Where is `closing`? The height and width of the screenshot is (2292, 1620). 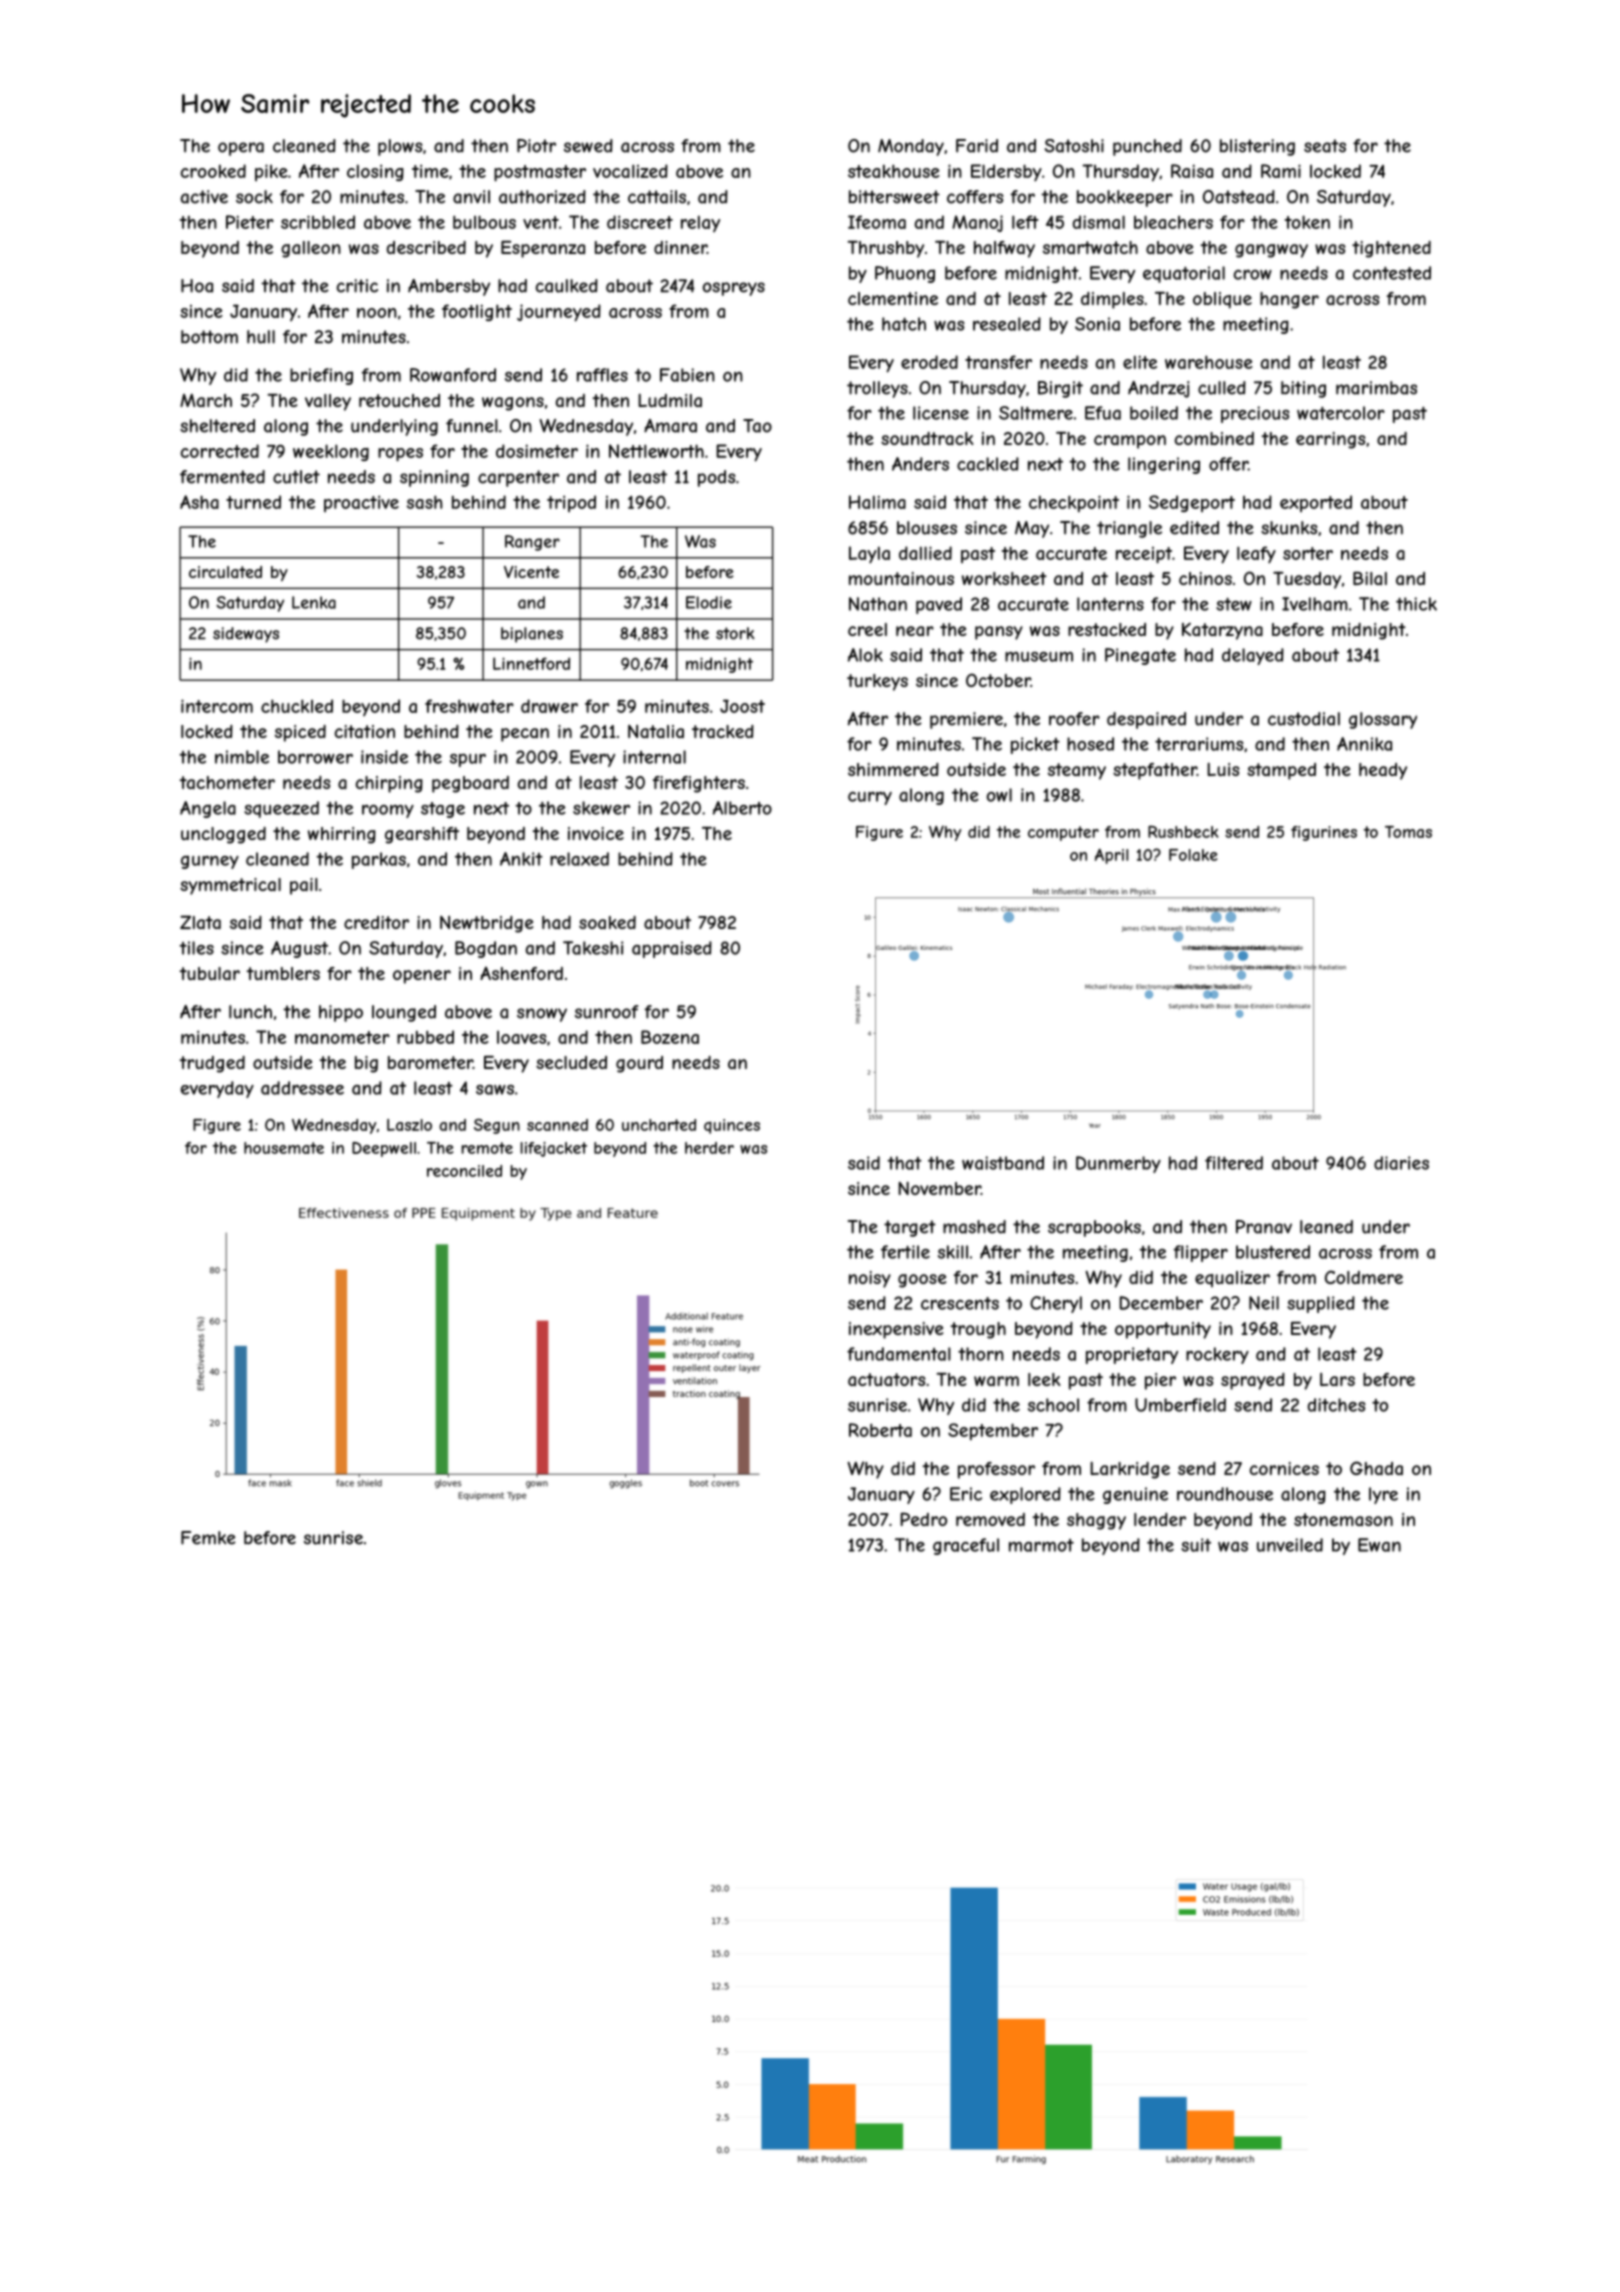 closing is located at coordinates (375, 172).
